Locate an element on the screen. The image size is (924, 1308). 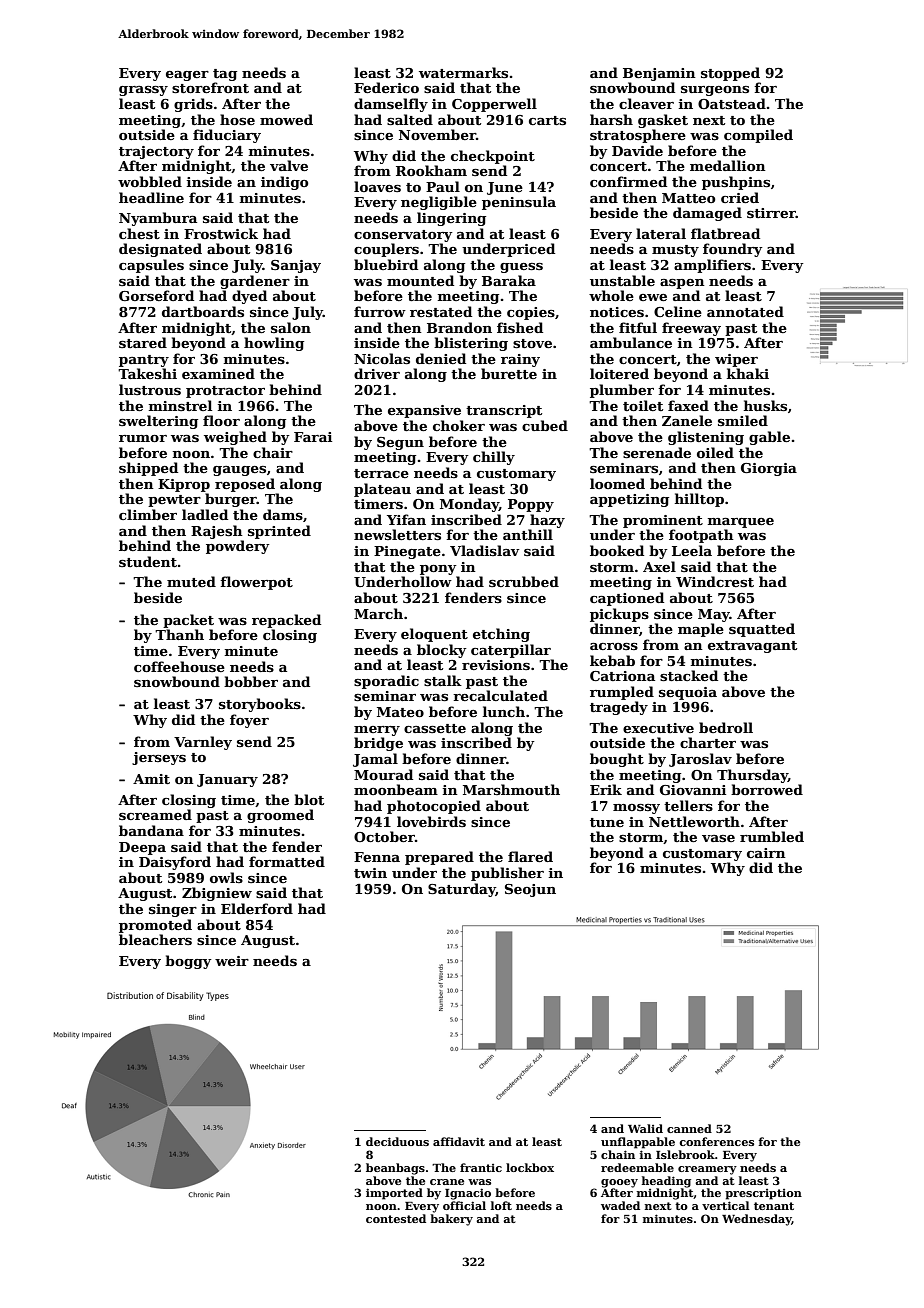
etching is located at coordinates (501, 635).
